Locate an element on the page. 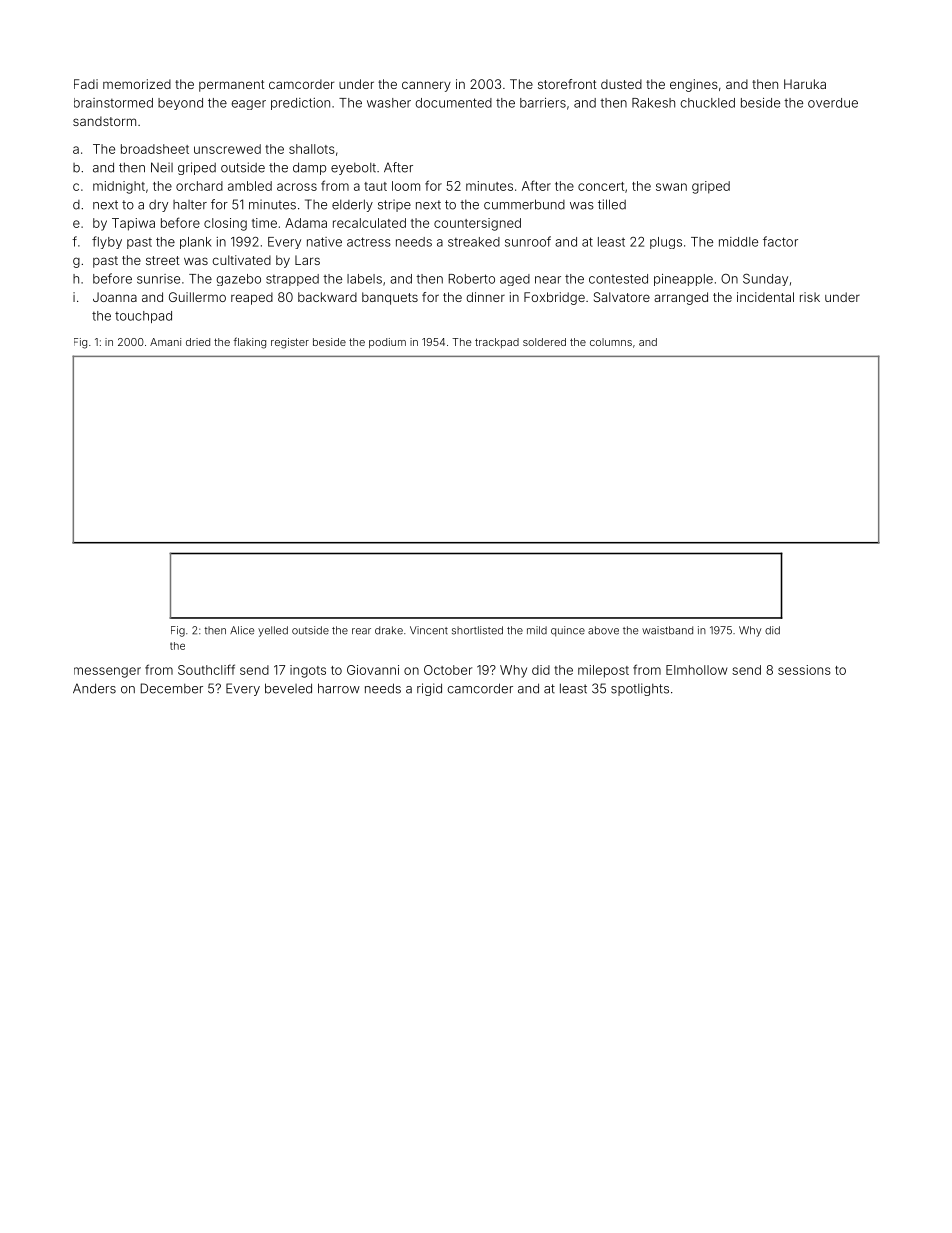 This document has height=1233, width=952. permanent is located at coordinates (232, 86).
